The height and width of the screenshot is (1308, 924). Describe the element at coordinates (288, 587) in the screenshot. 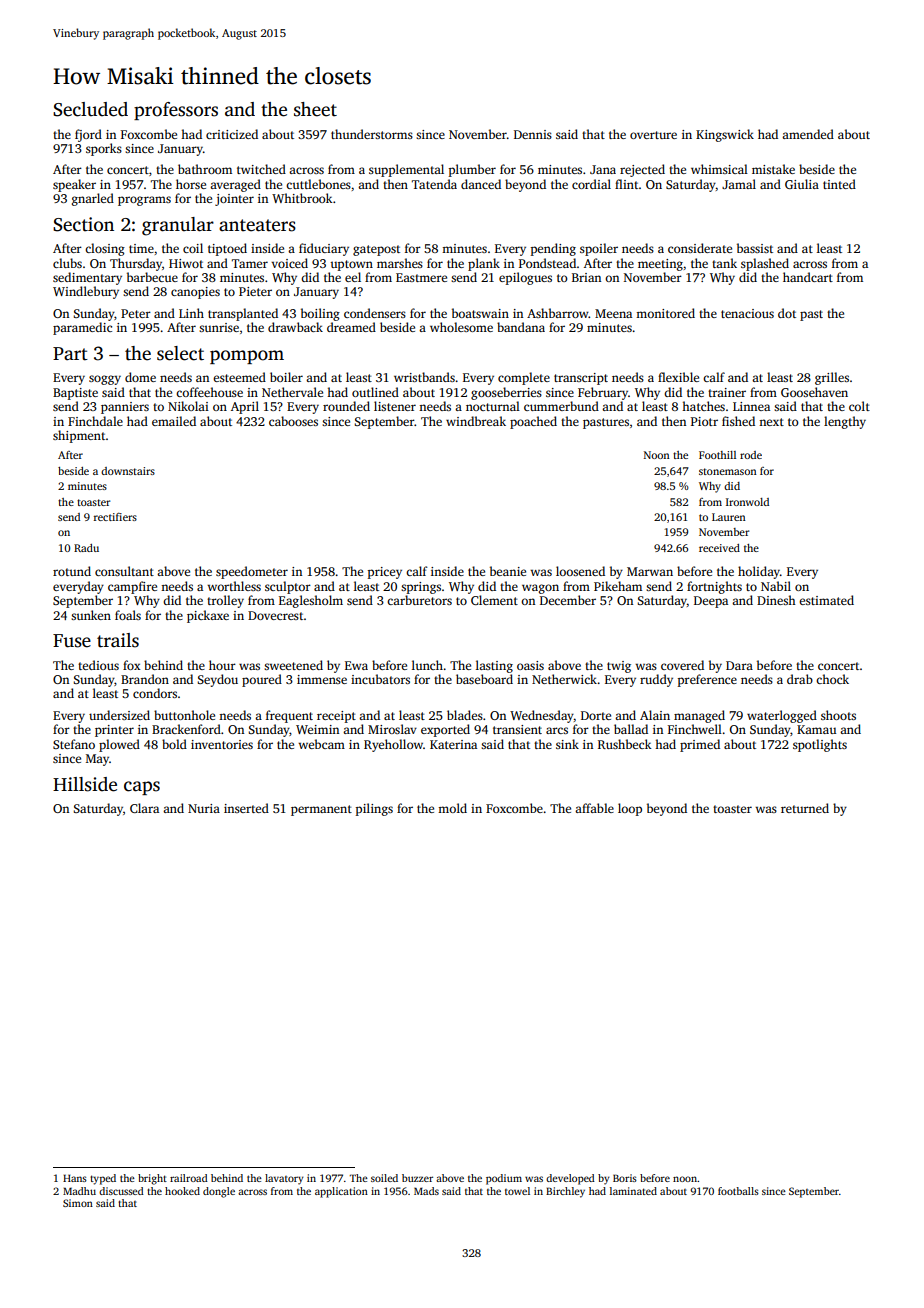

I see `sculptor` at that location.
